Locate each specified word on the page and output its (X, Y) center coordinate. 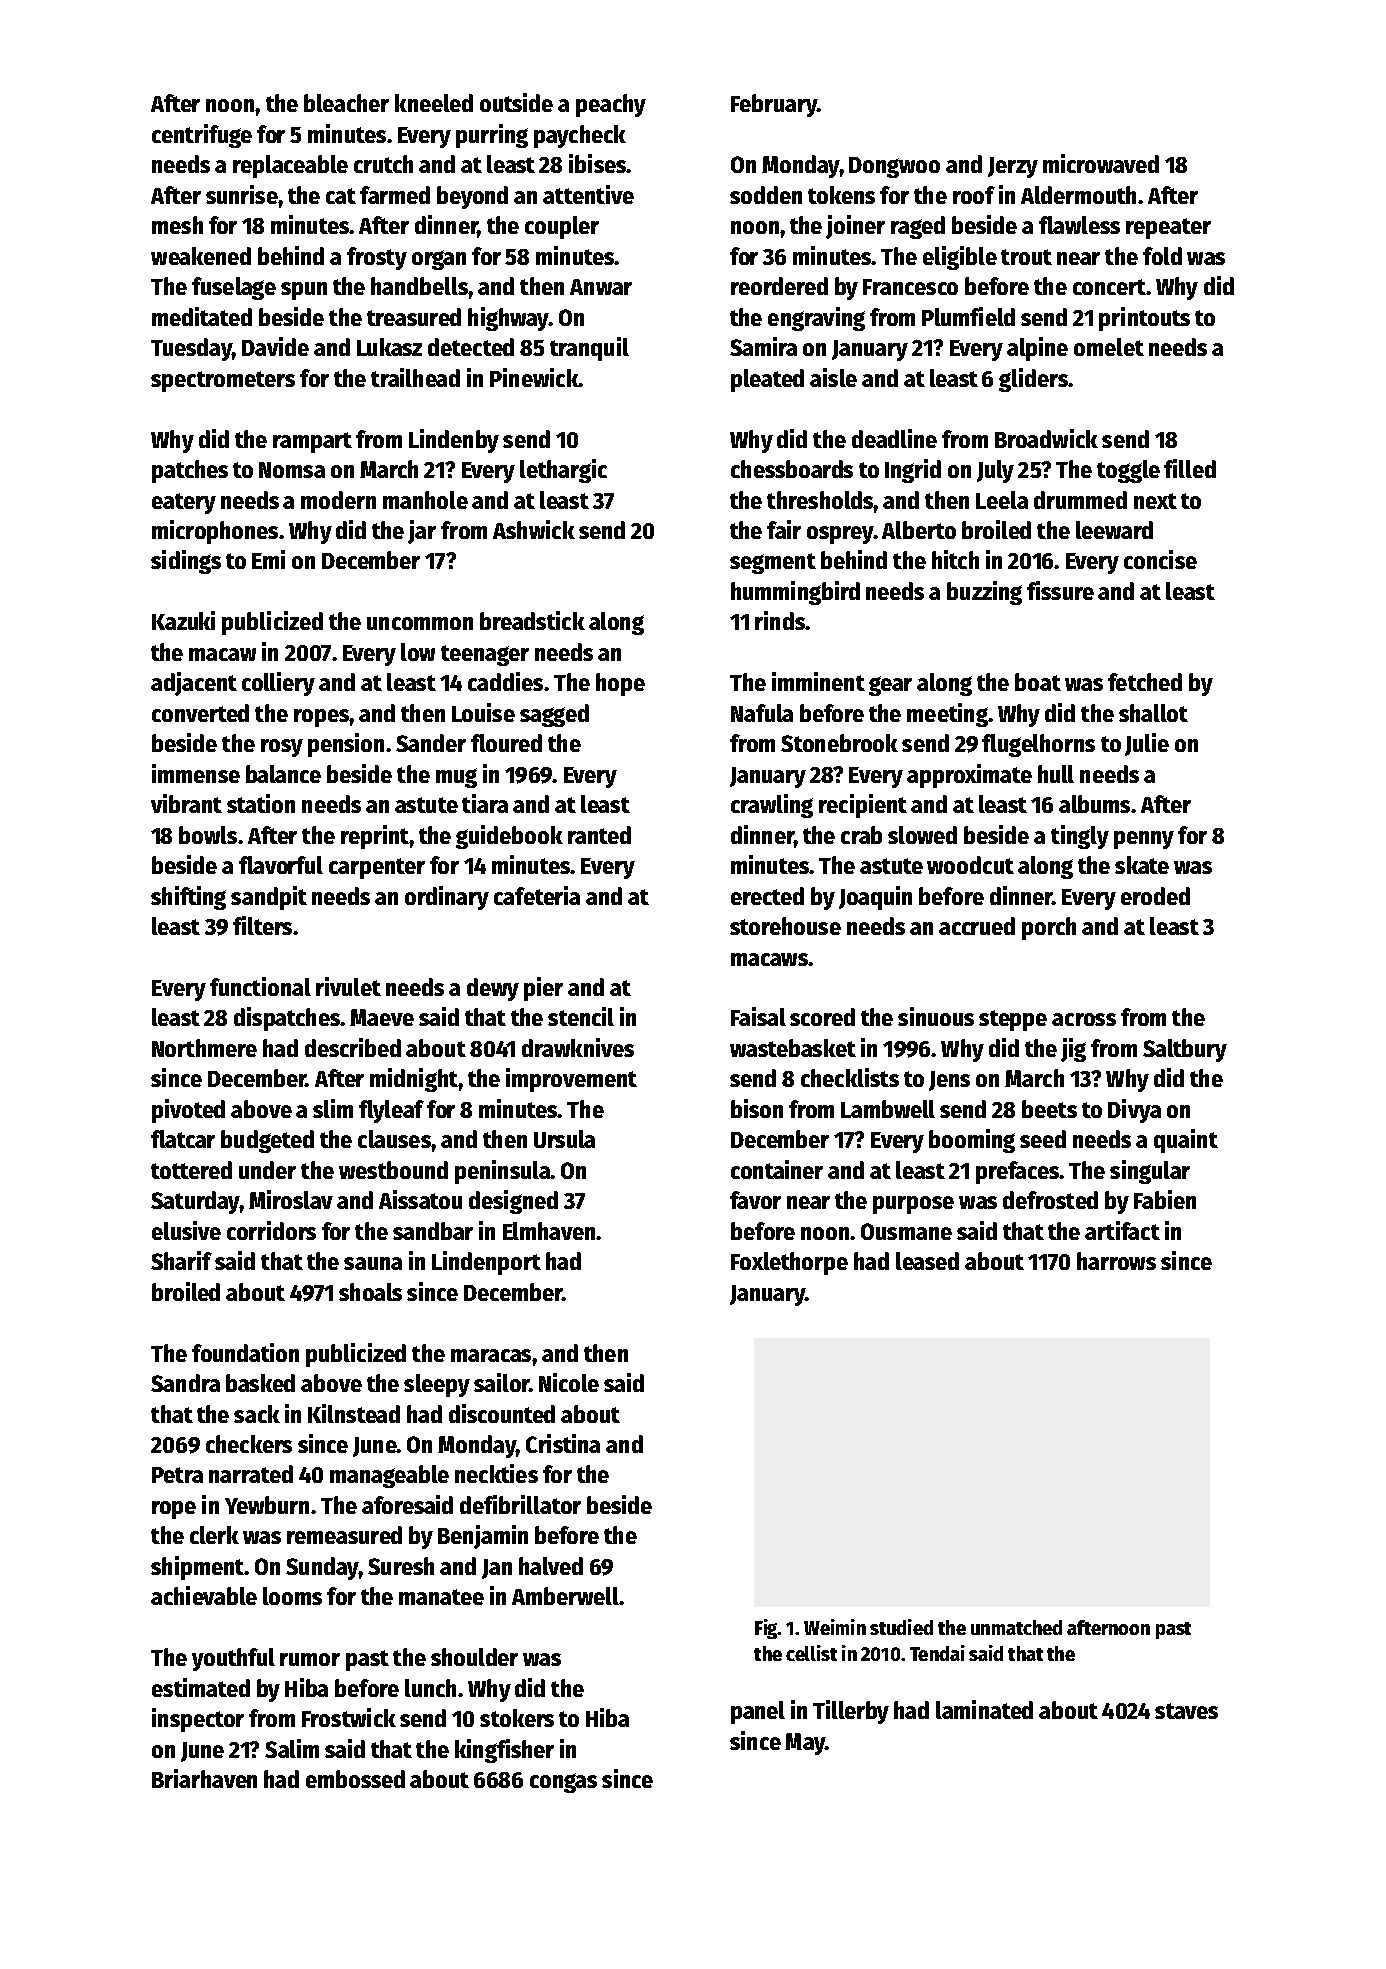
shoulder (474, 1657)
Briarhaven (204, 1778)
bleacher (346, 103)
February (774, 105)
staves (1186, 1711)
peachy (611, 105)
